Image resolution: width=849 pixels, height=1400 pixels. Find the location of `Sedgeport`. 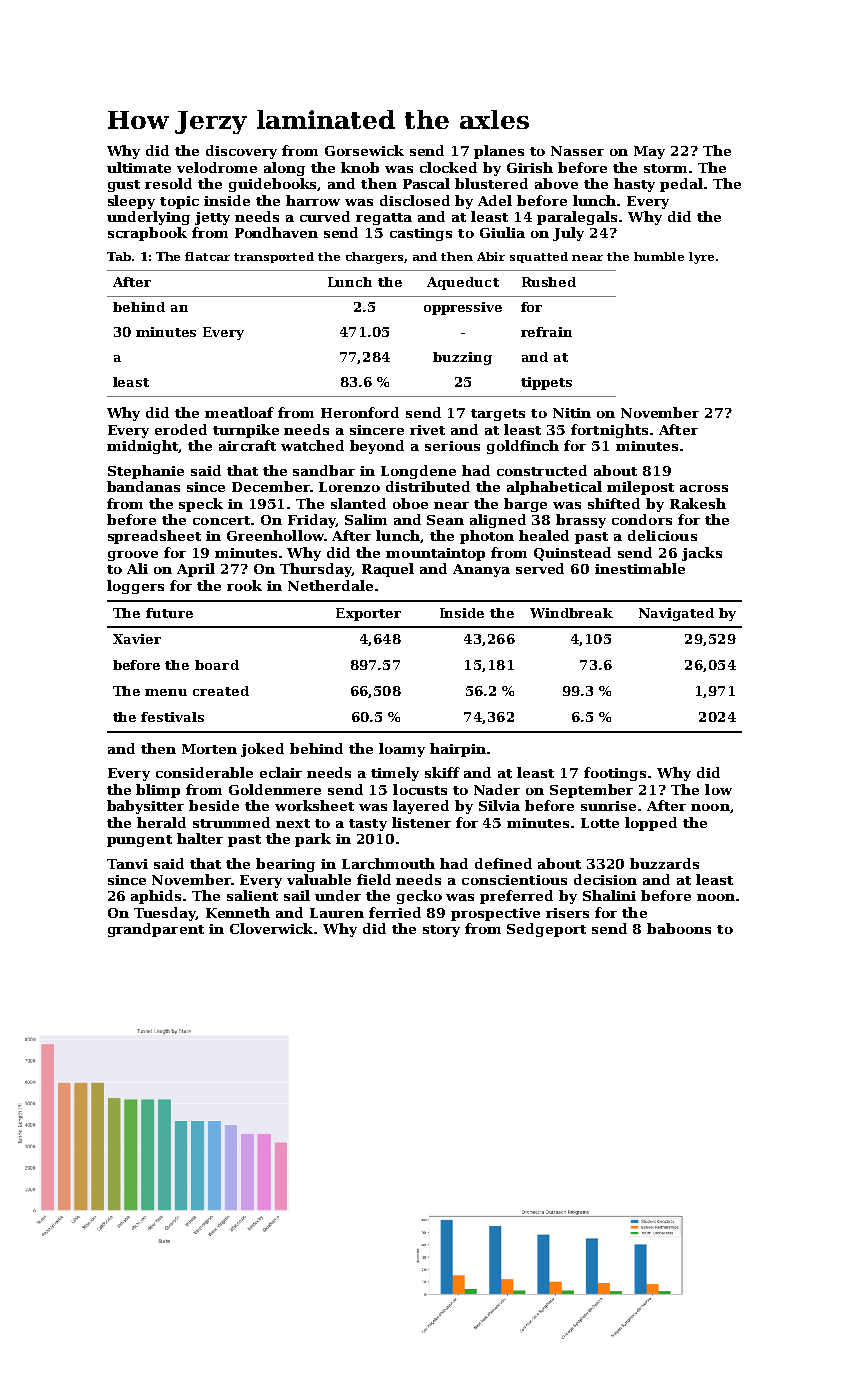

Sedgeport is located at coordinates (546, 930).
